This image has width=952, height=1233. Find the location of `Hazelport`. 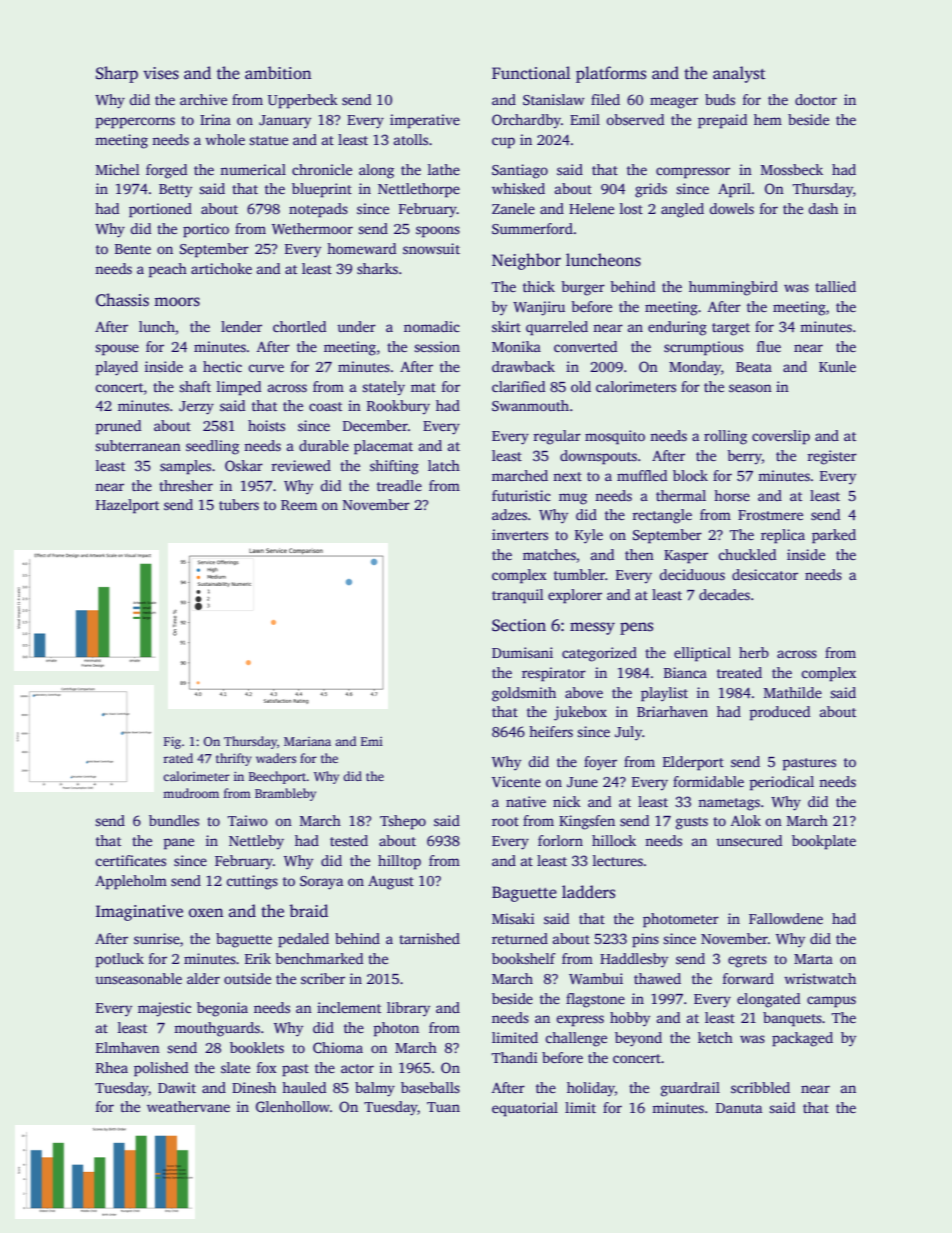

Hazelport is located at coordinates (127, 506).
